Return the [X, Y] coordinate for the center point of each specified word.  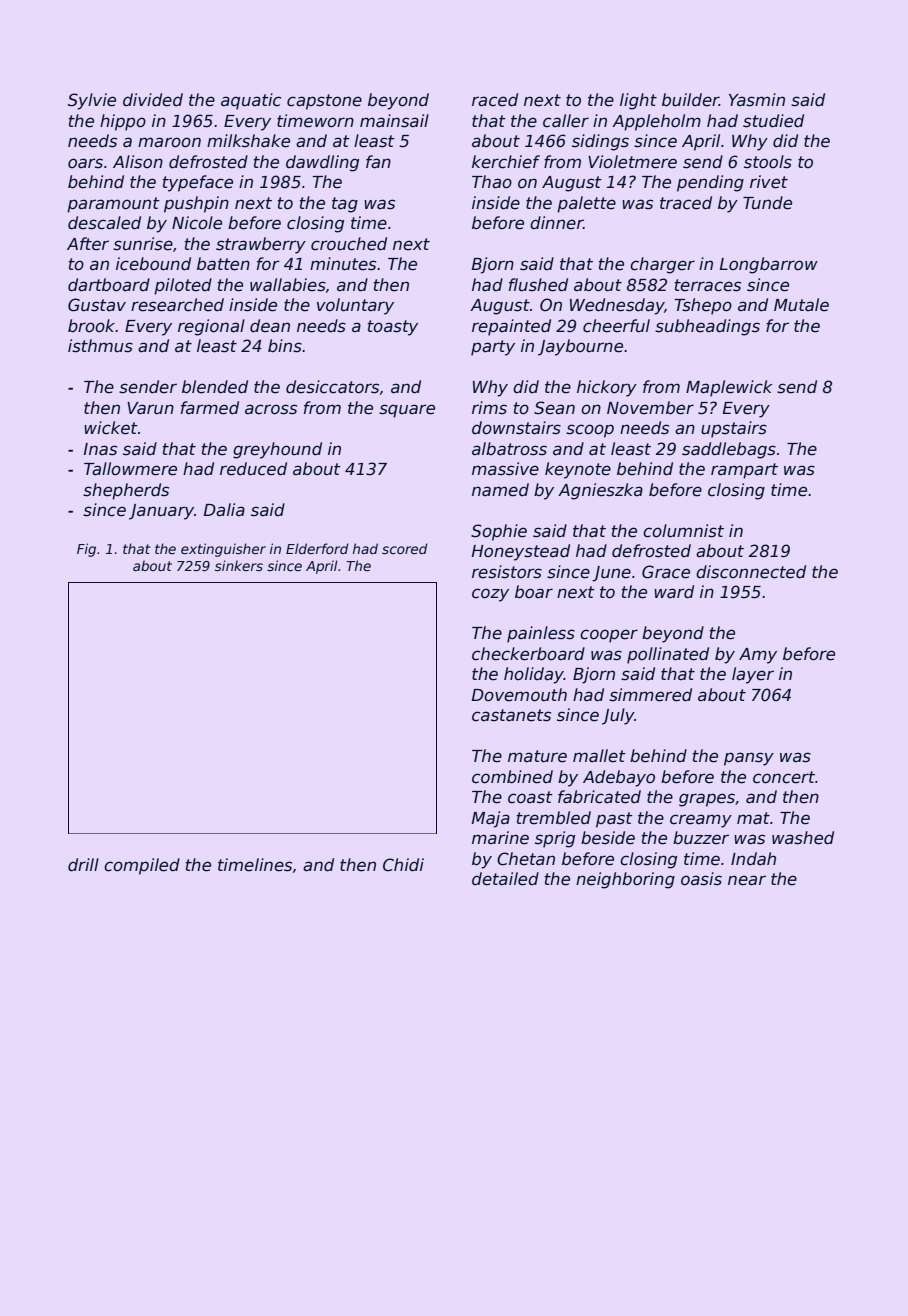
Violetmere [632, 162]
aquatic [251, 101]
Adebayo [619, 778]
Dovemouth [519, 695]
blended [215, 387]
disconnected [751, 572]
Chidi [403, 865]
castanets [511, 715]
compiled [142, 866]
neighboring [625, 880]
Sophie [499, 532]
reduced [253, 469]
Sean [554, 408]
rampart [744, 471]
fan [378, 162]
